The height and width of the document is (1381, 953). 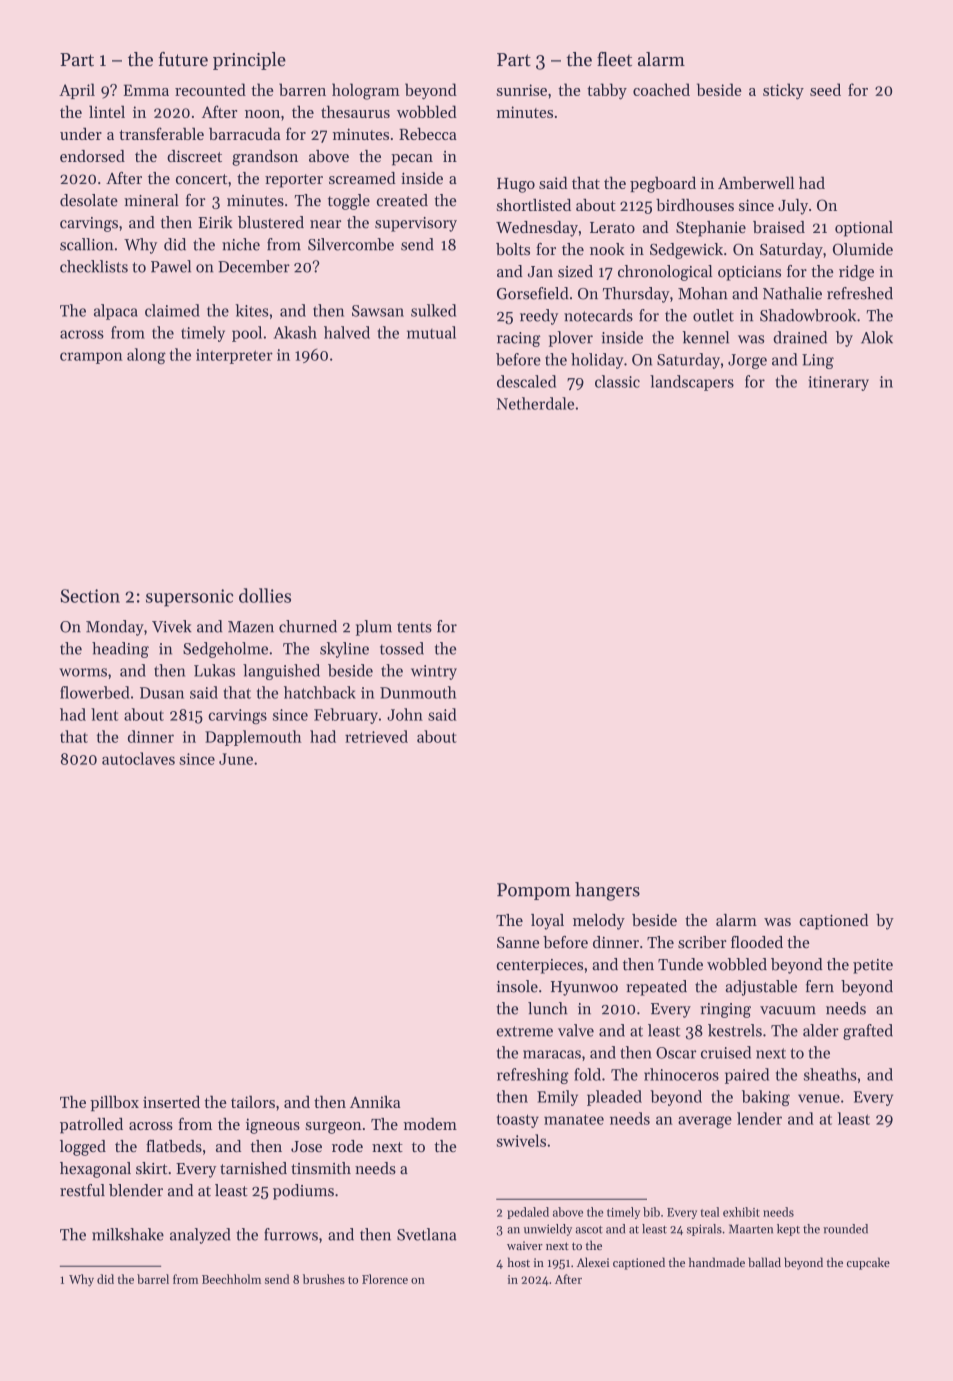 I want to click on venue, so click(x=819, y=1098).
